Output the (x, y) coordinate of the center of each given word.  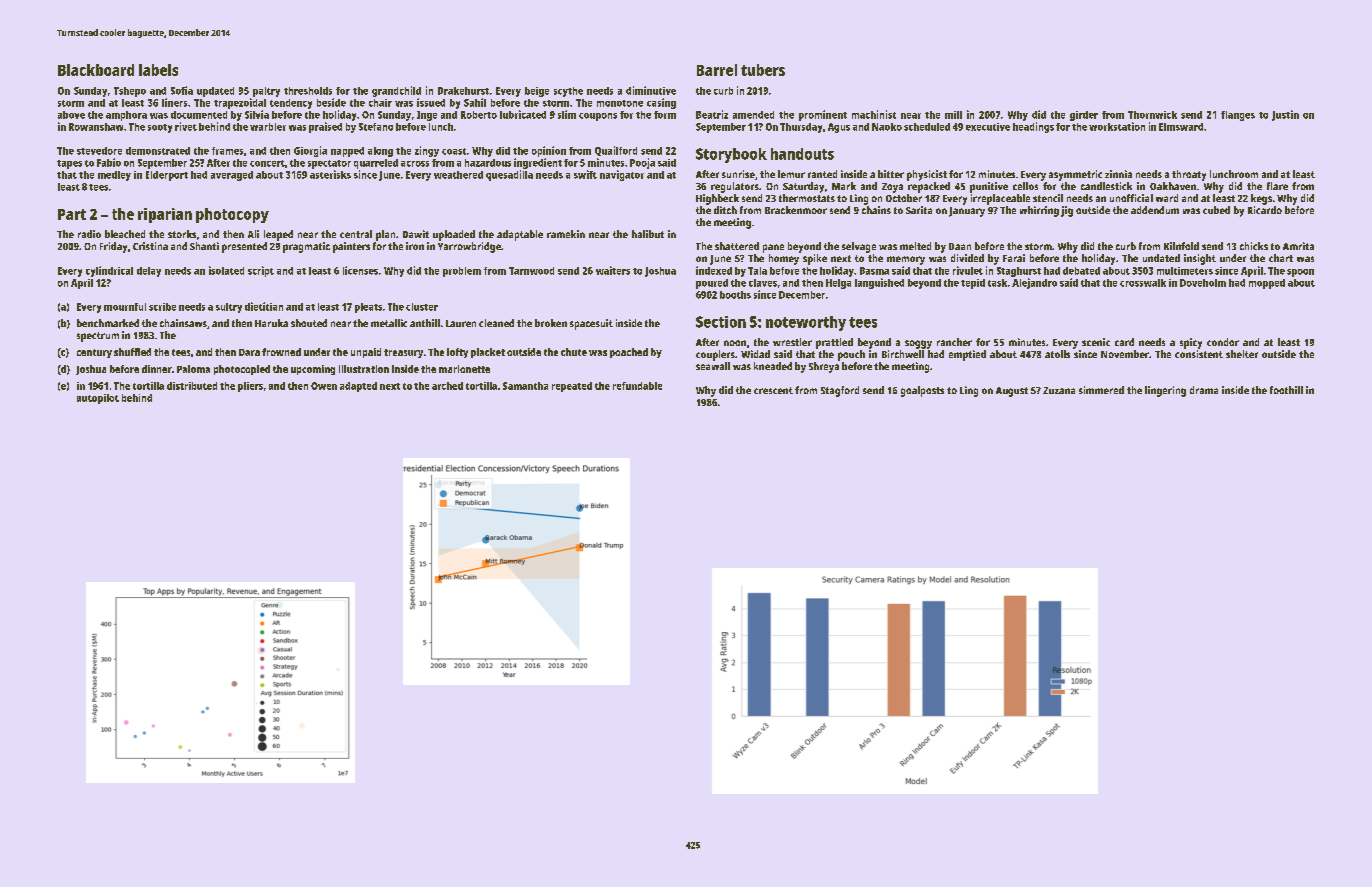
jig (1067, 211)
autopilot (98, 399)
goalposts (922, 391)
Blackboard (96, 70)
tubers (763, 70)
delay (149, 272)
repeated (572, 387)
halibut (648, 234)
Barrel (717, 70)
